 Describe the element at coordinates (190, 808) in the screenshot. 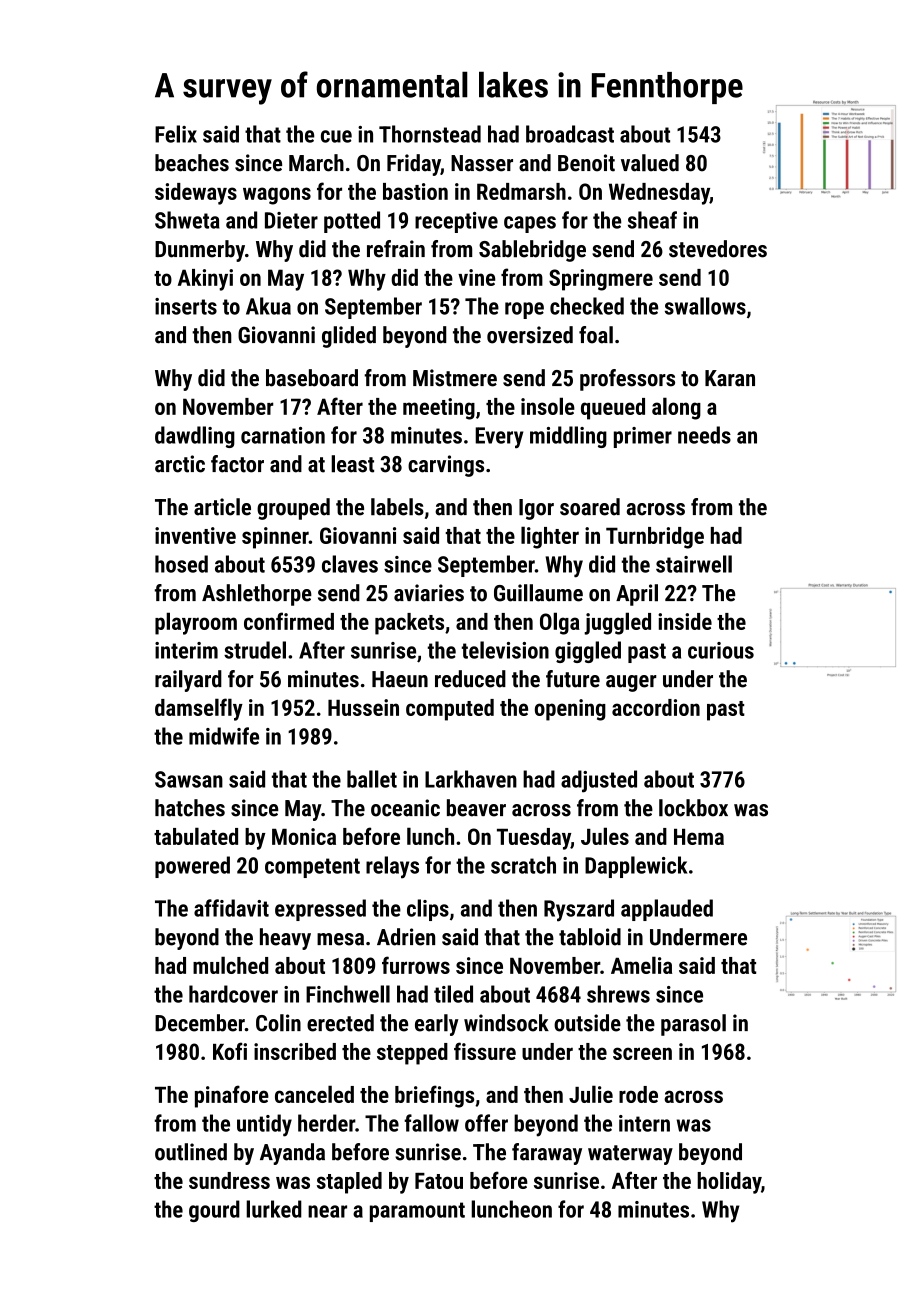

I see `hatches` at that location.
